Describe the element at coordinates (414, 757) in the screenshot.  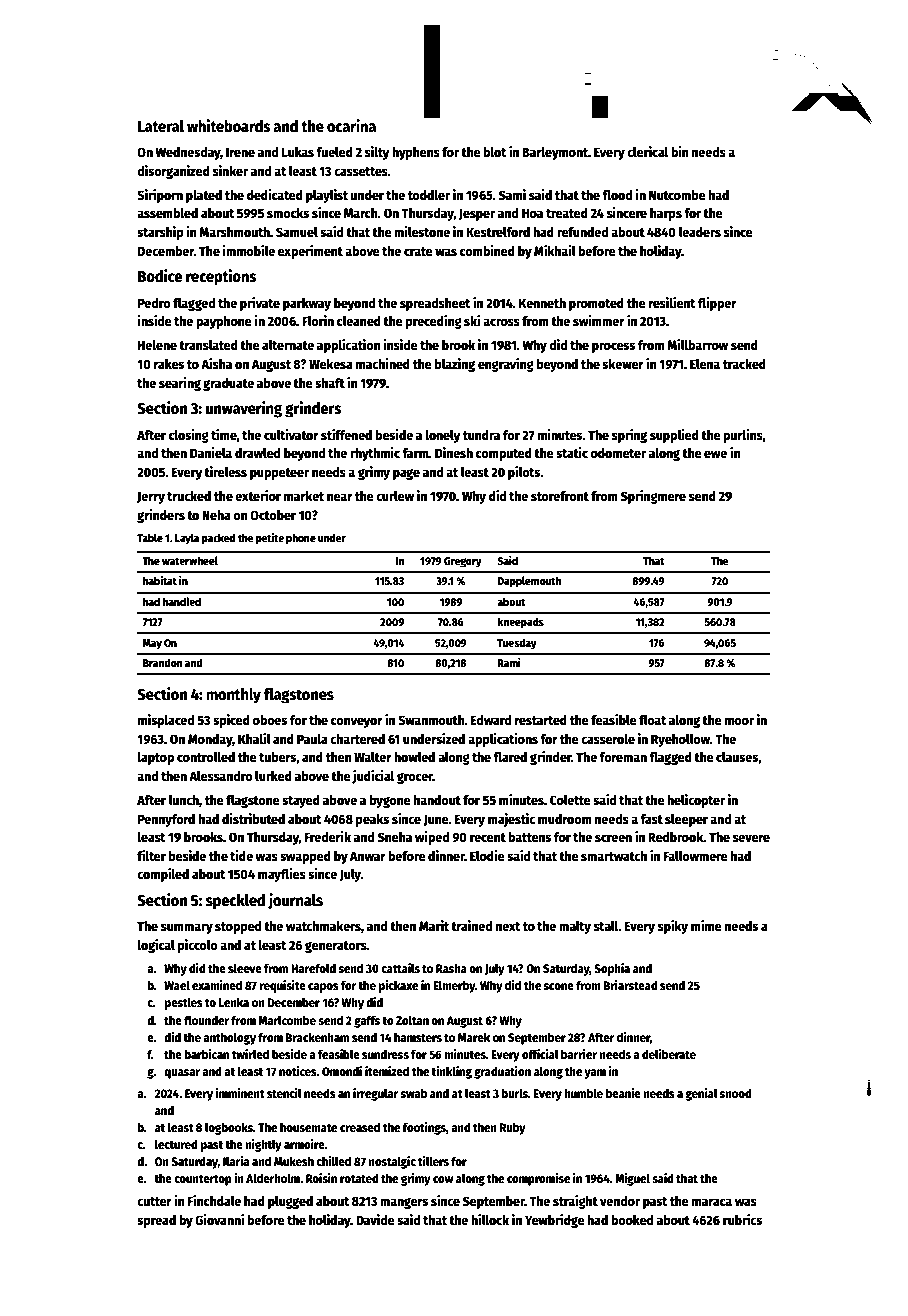
I see `howled` at that location.
